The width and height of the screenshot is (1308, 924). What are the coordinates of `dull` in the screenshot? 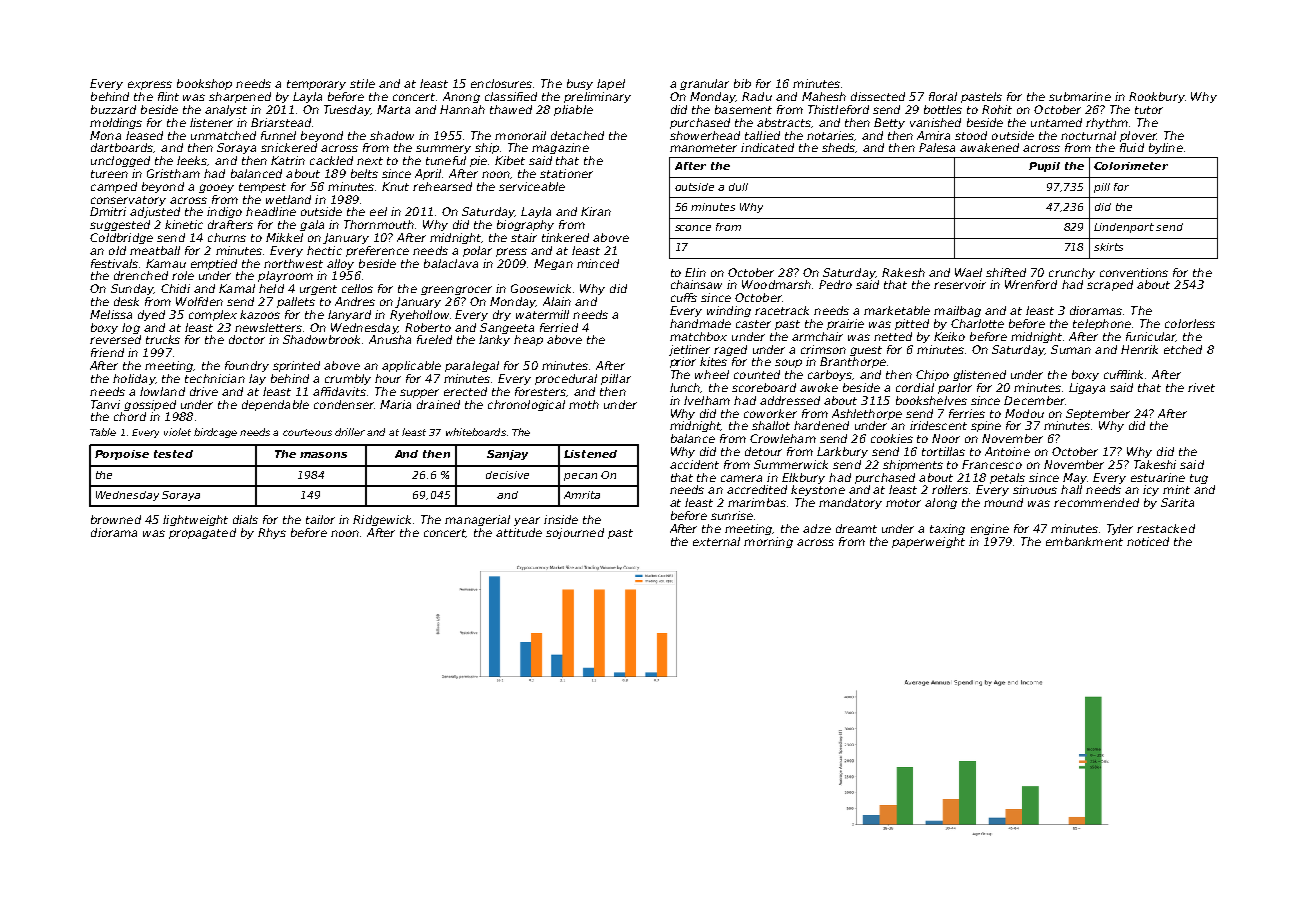 It's located at (738, 187).
